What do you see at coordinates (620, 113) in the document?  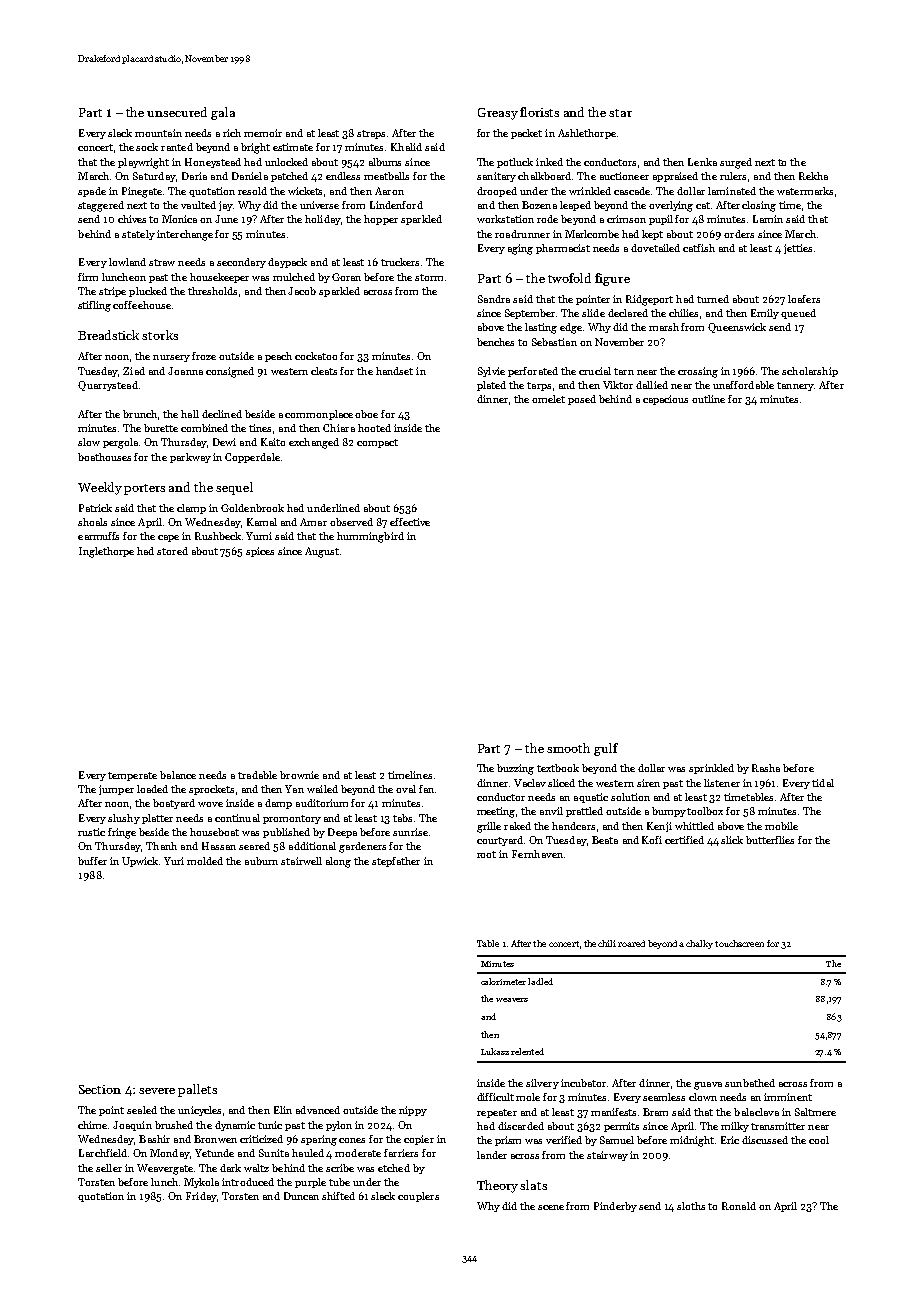 I see `star` at bounding box center [620, 113].
